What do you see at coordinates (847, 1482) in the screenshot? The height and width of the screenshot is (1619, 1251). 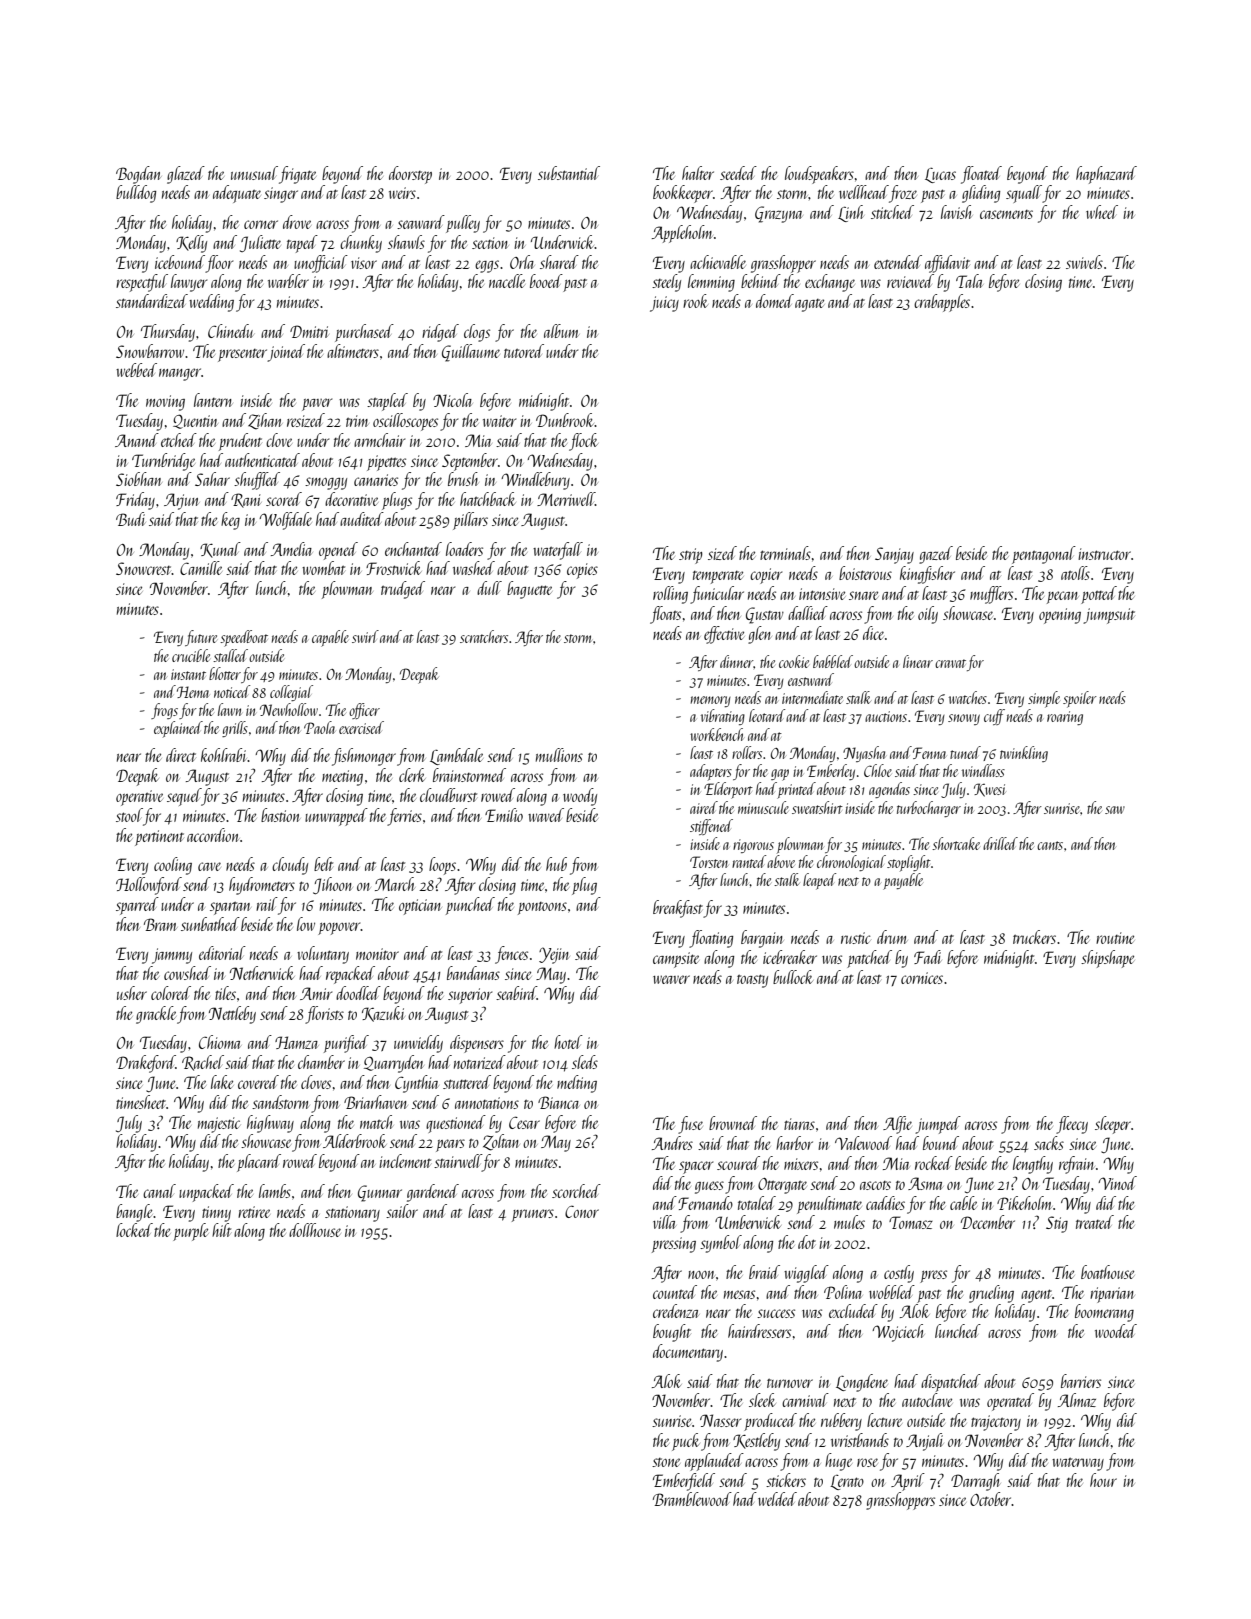 I see `Lerato` at bounding box center [847, 1482].
